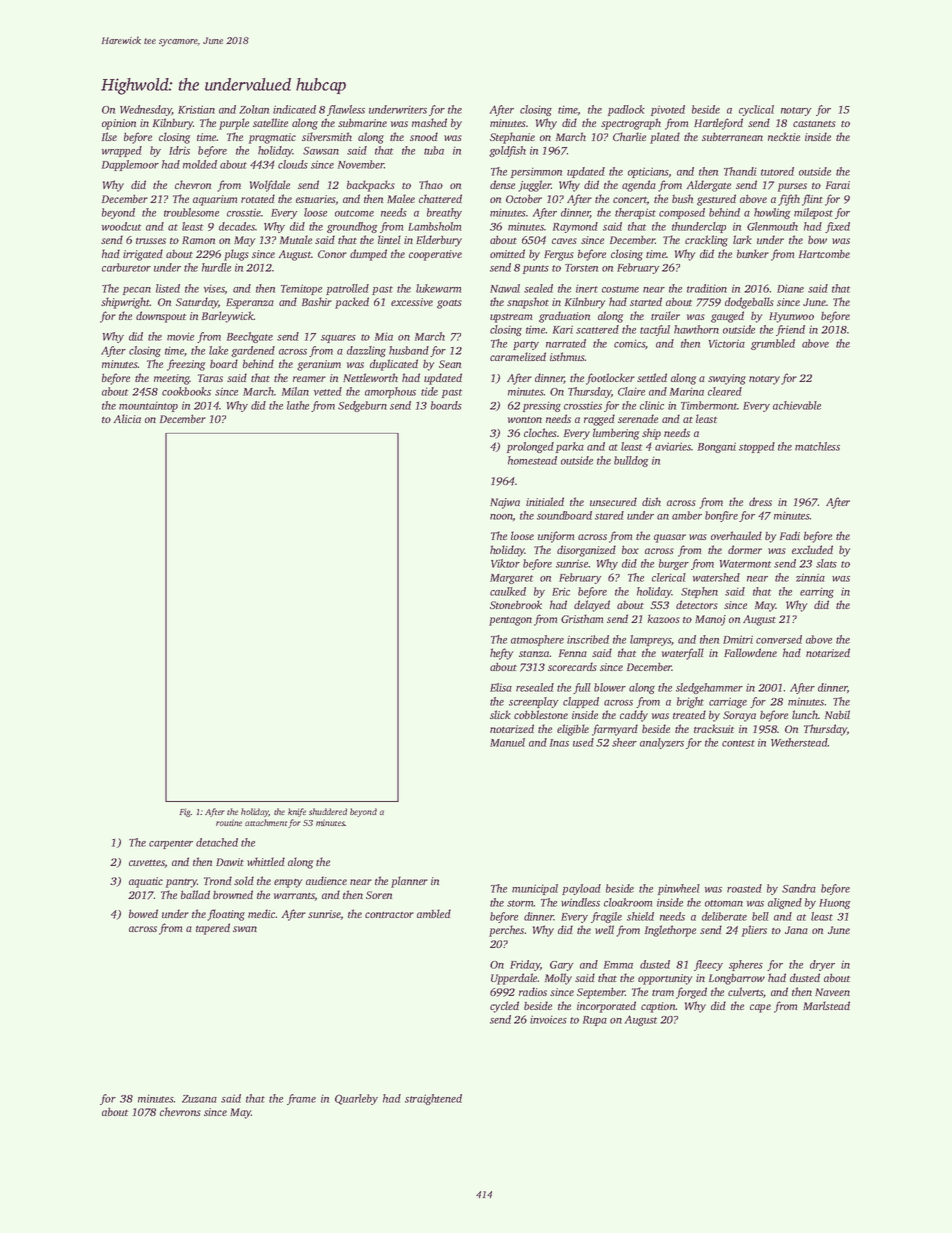  I want to click on storm, so click(520, 903).
